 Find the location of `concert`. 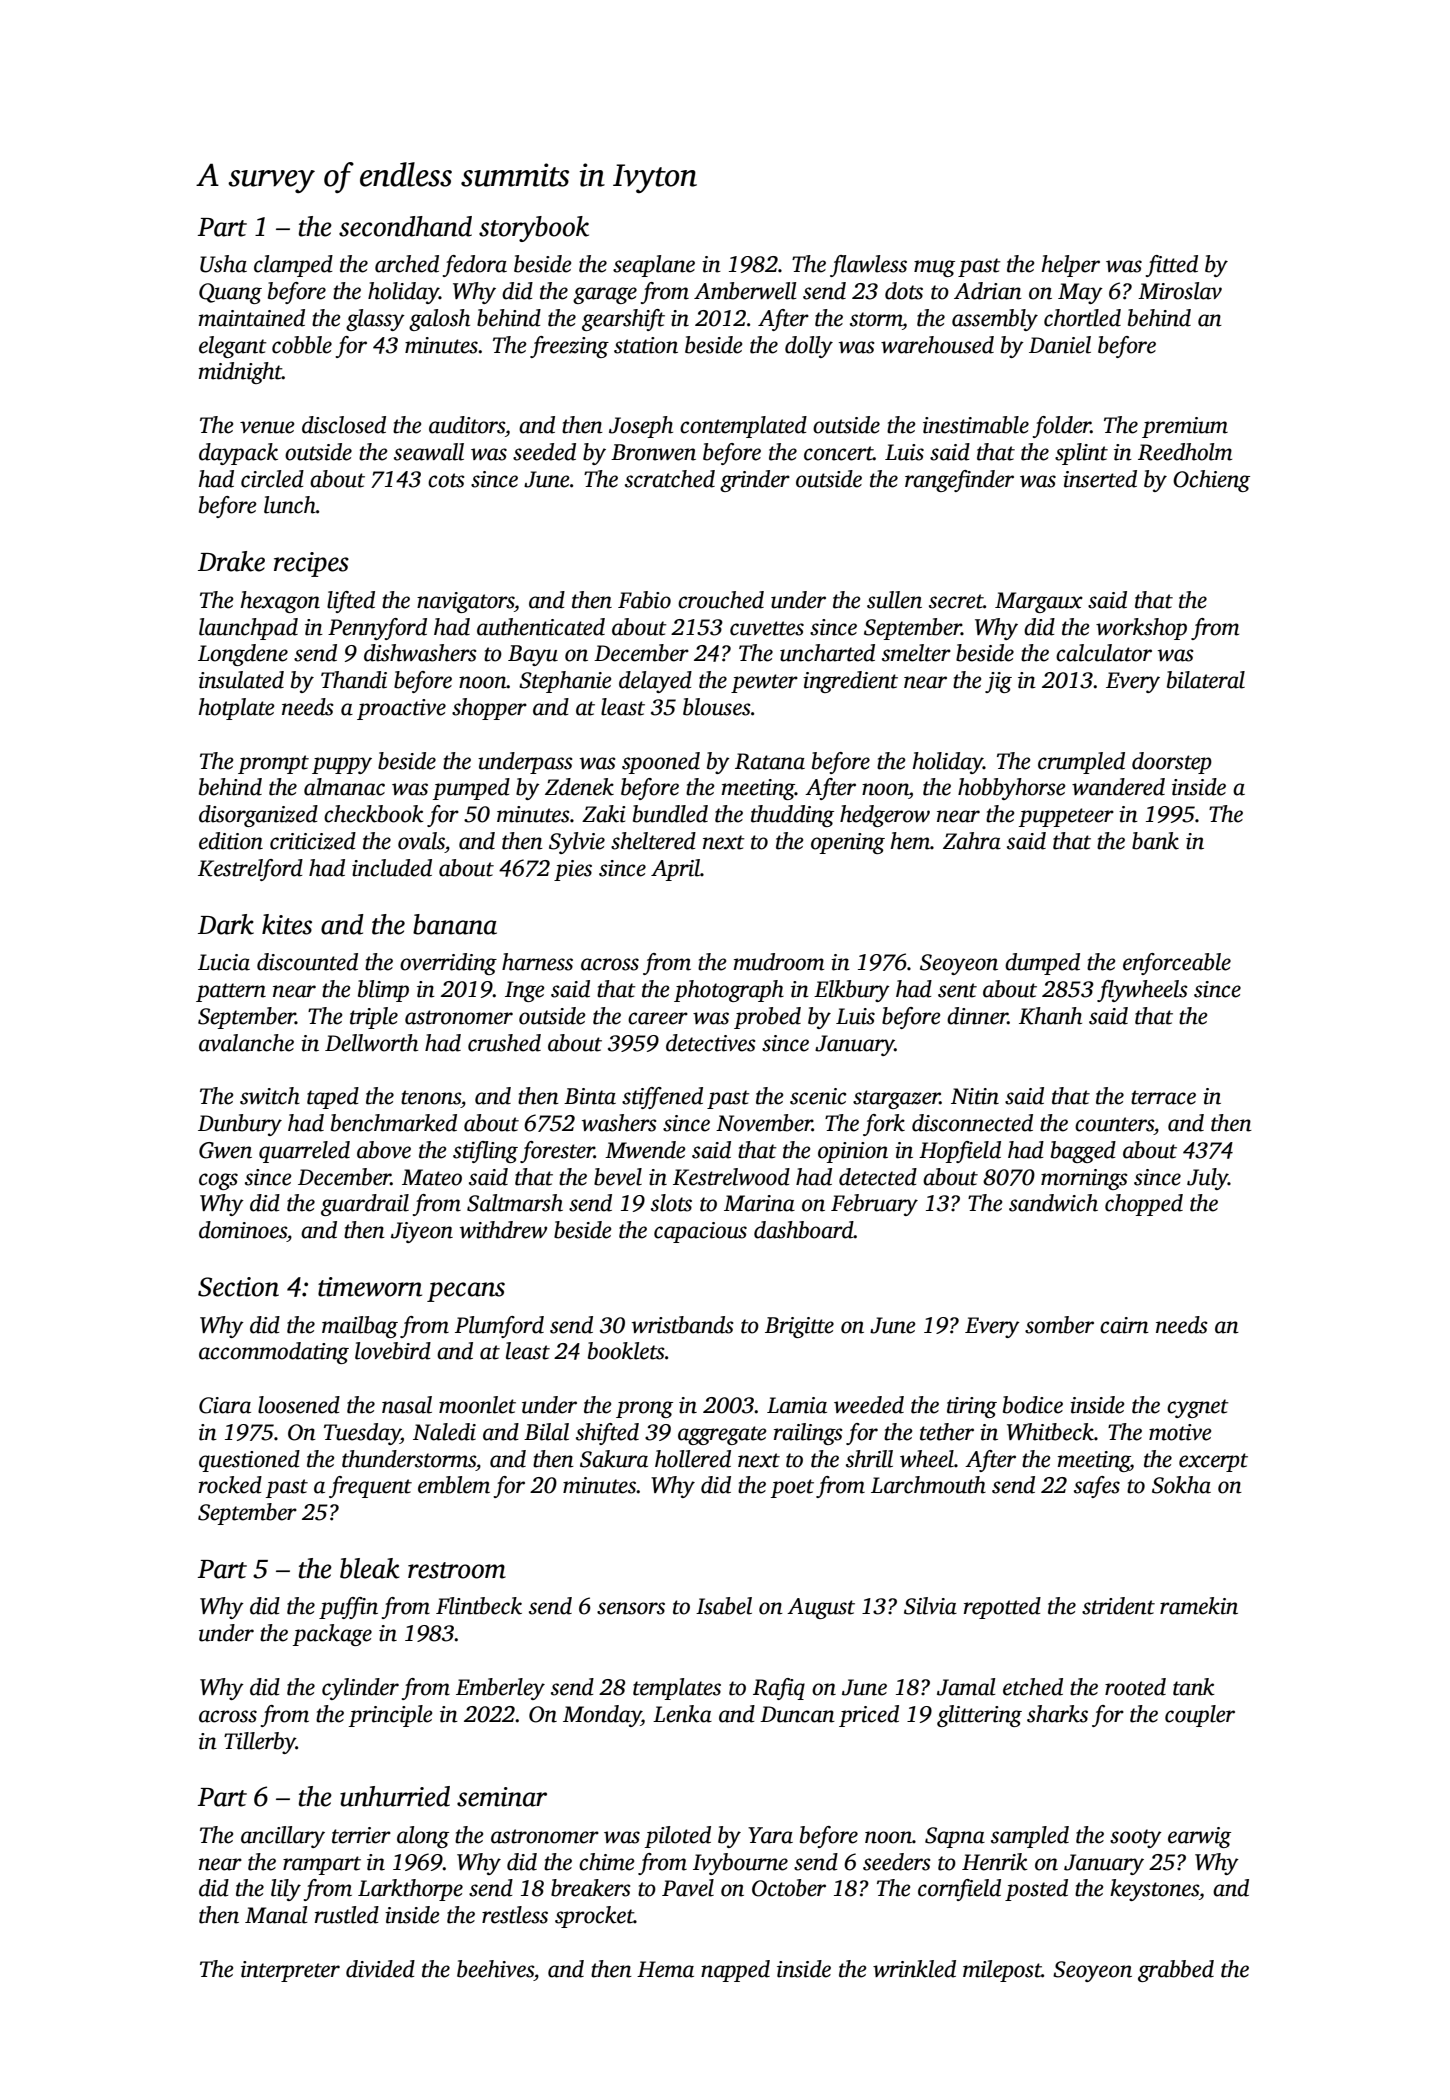

concert is located at coordinates (838, 453).
